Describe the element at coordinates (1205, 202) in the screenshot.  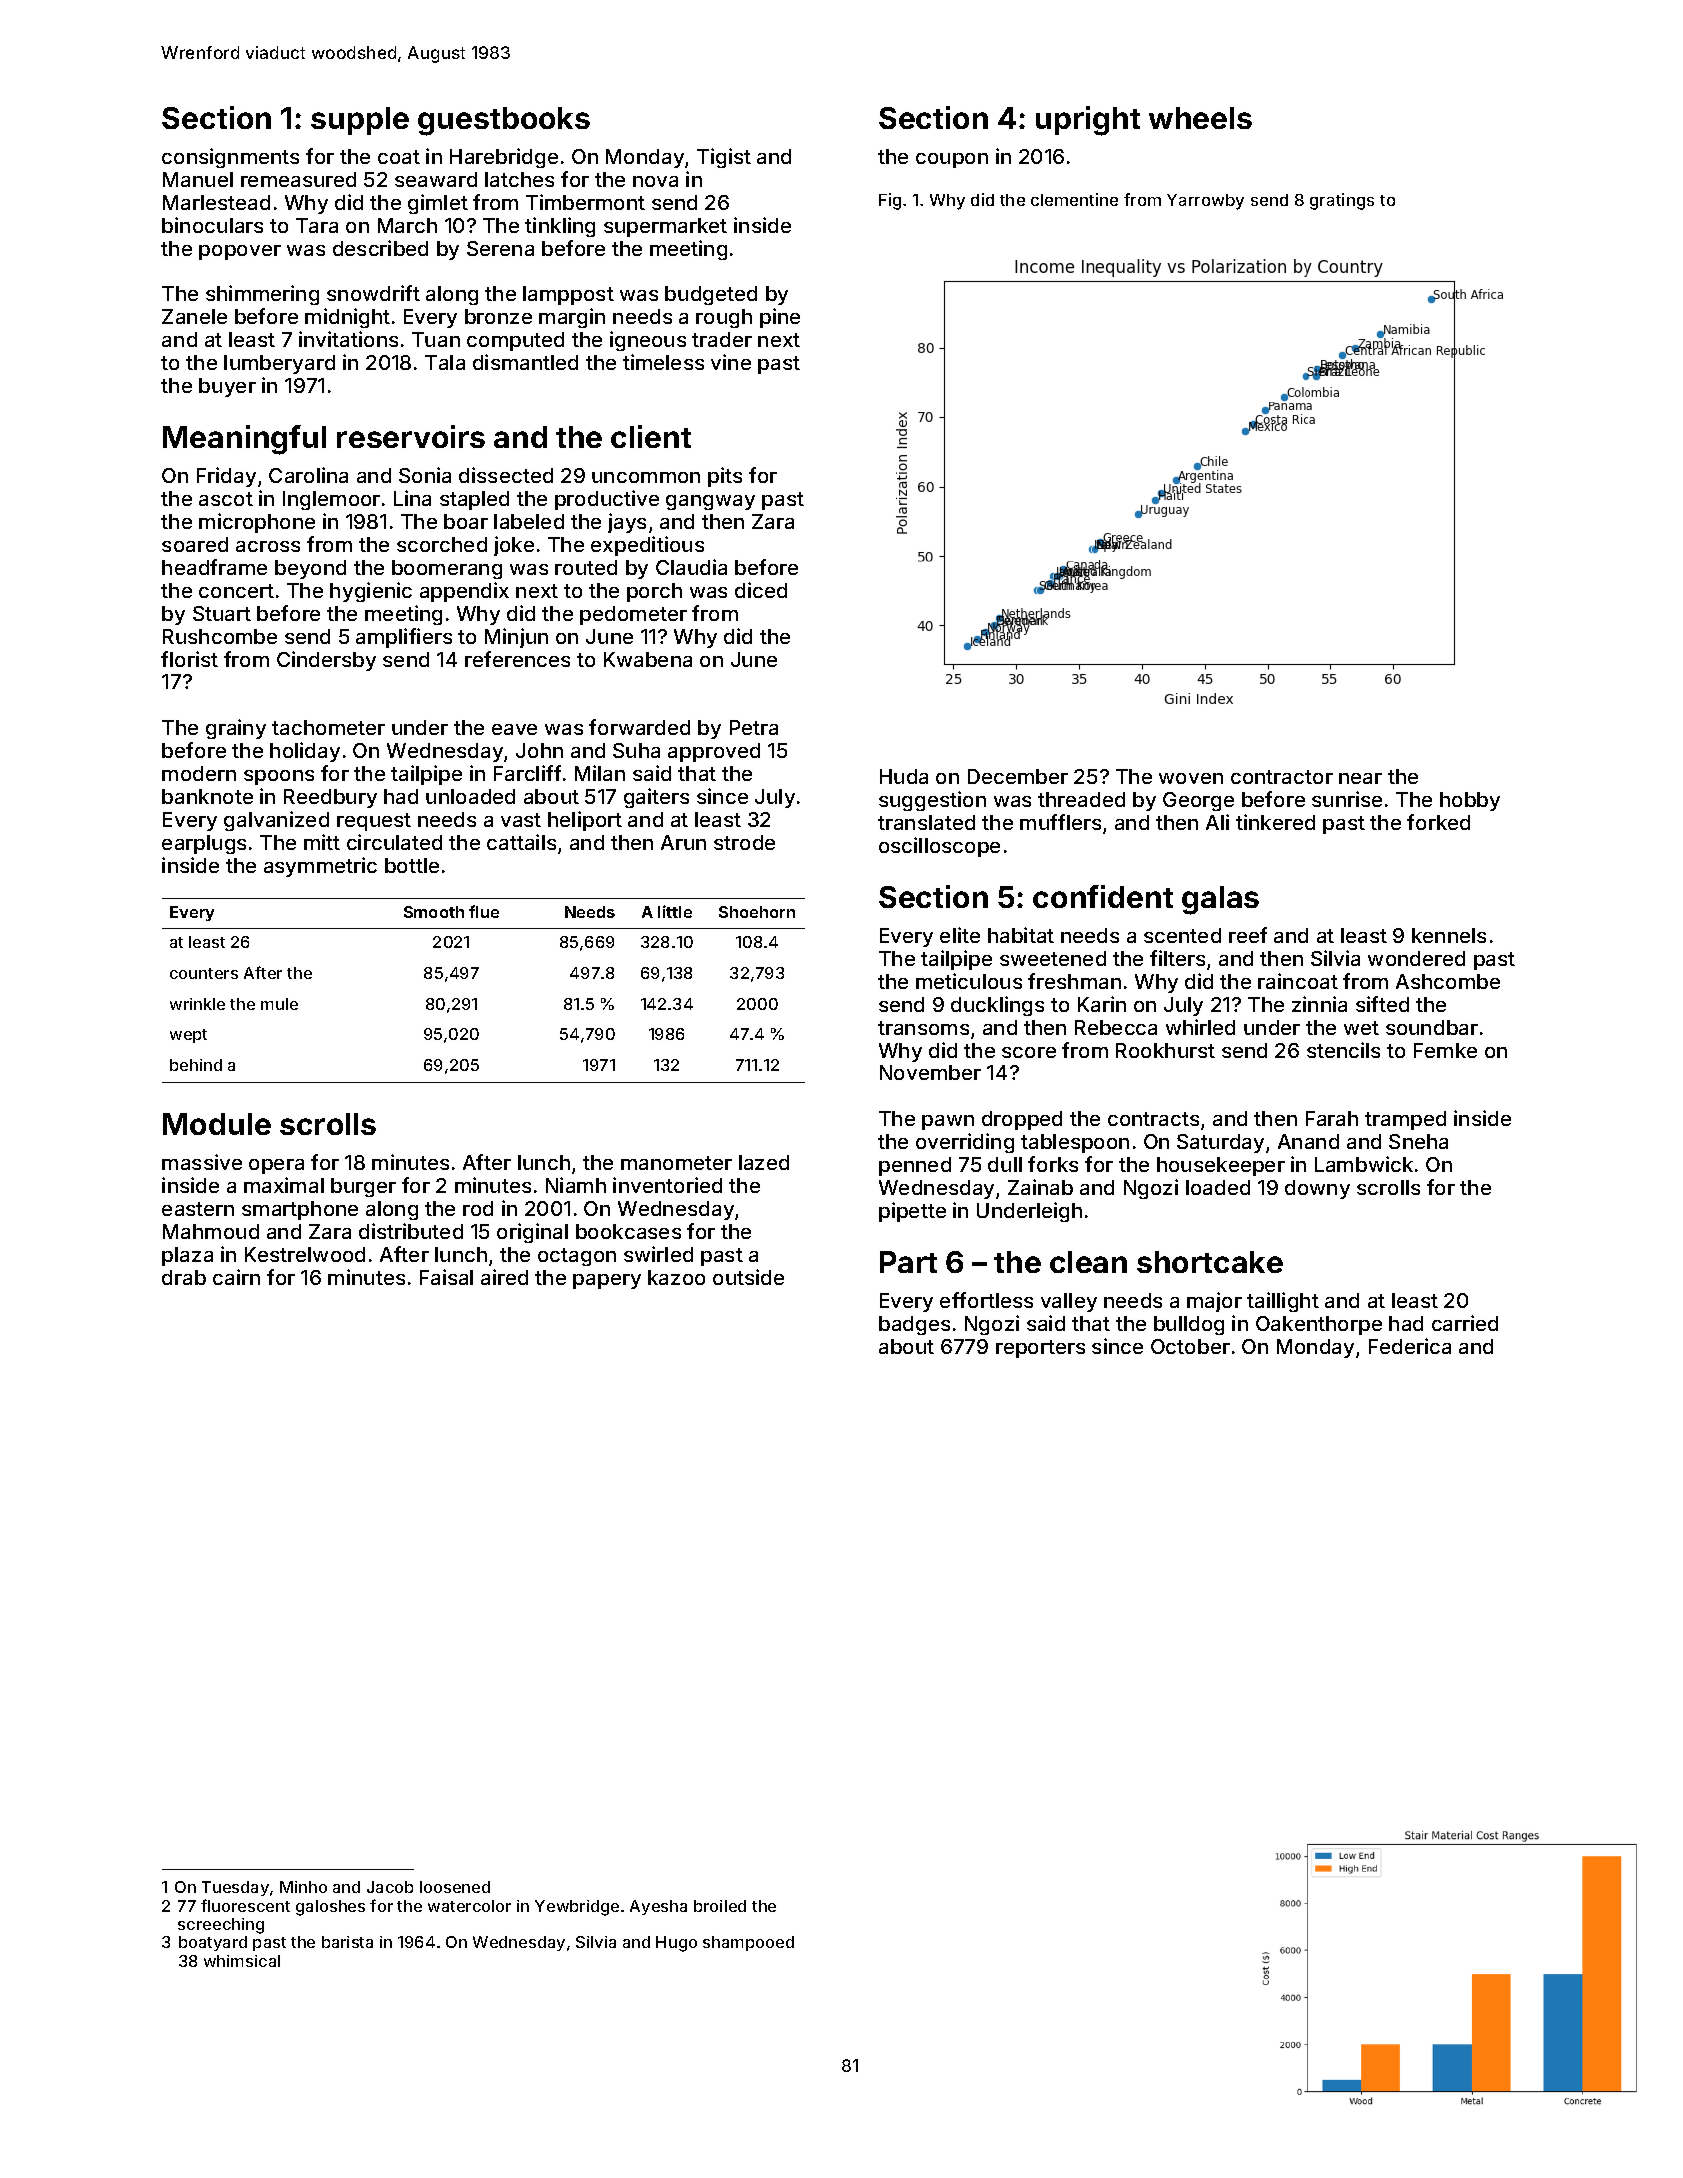
I see `Yarrowby` at that location.
